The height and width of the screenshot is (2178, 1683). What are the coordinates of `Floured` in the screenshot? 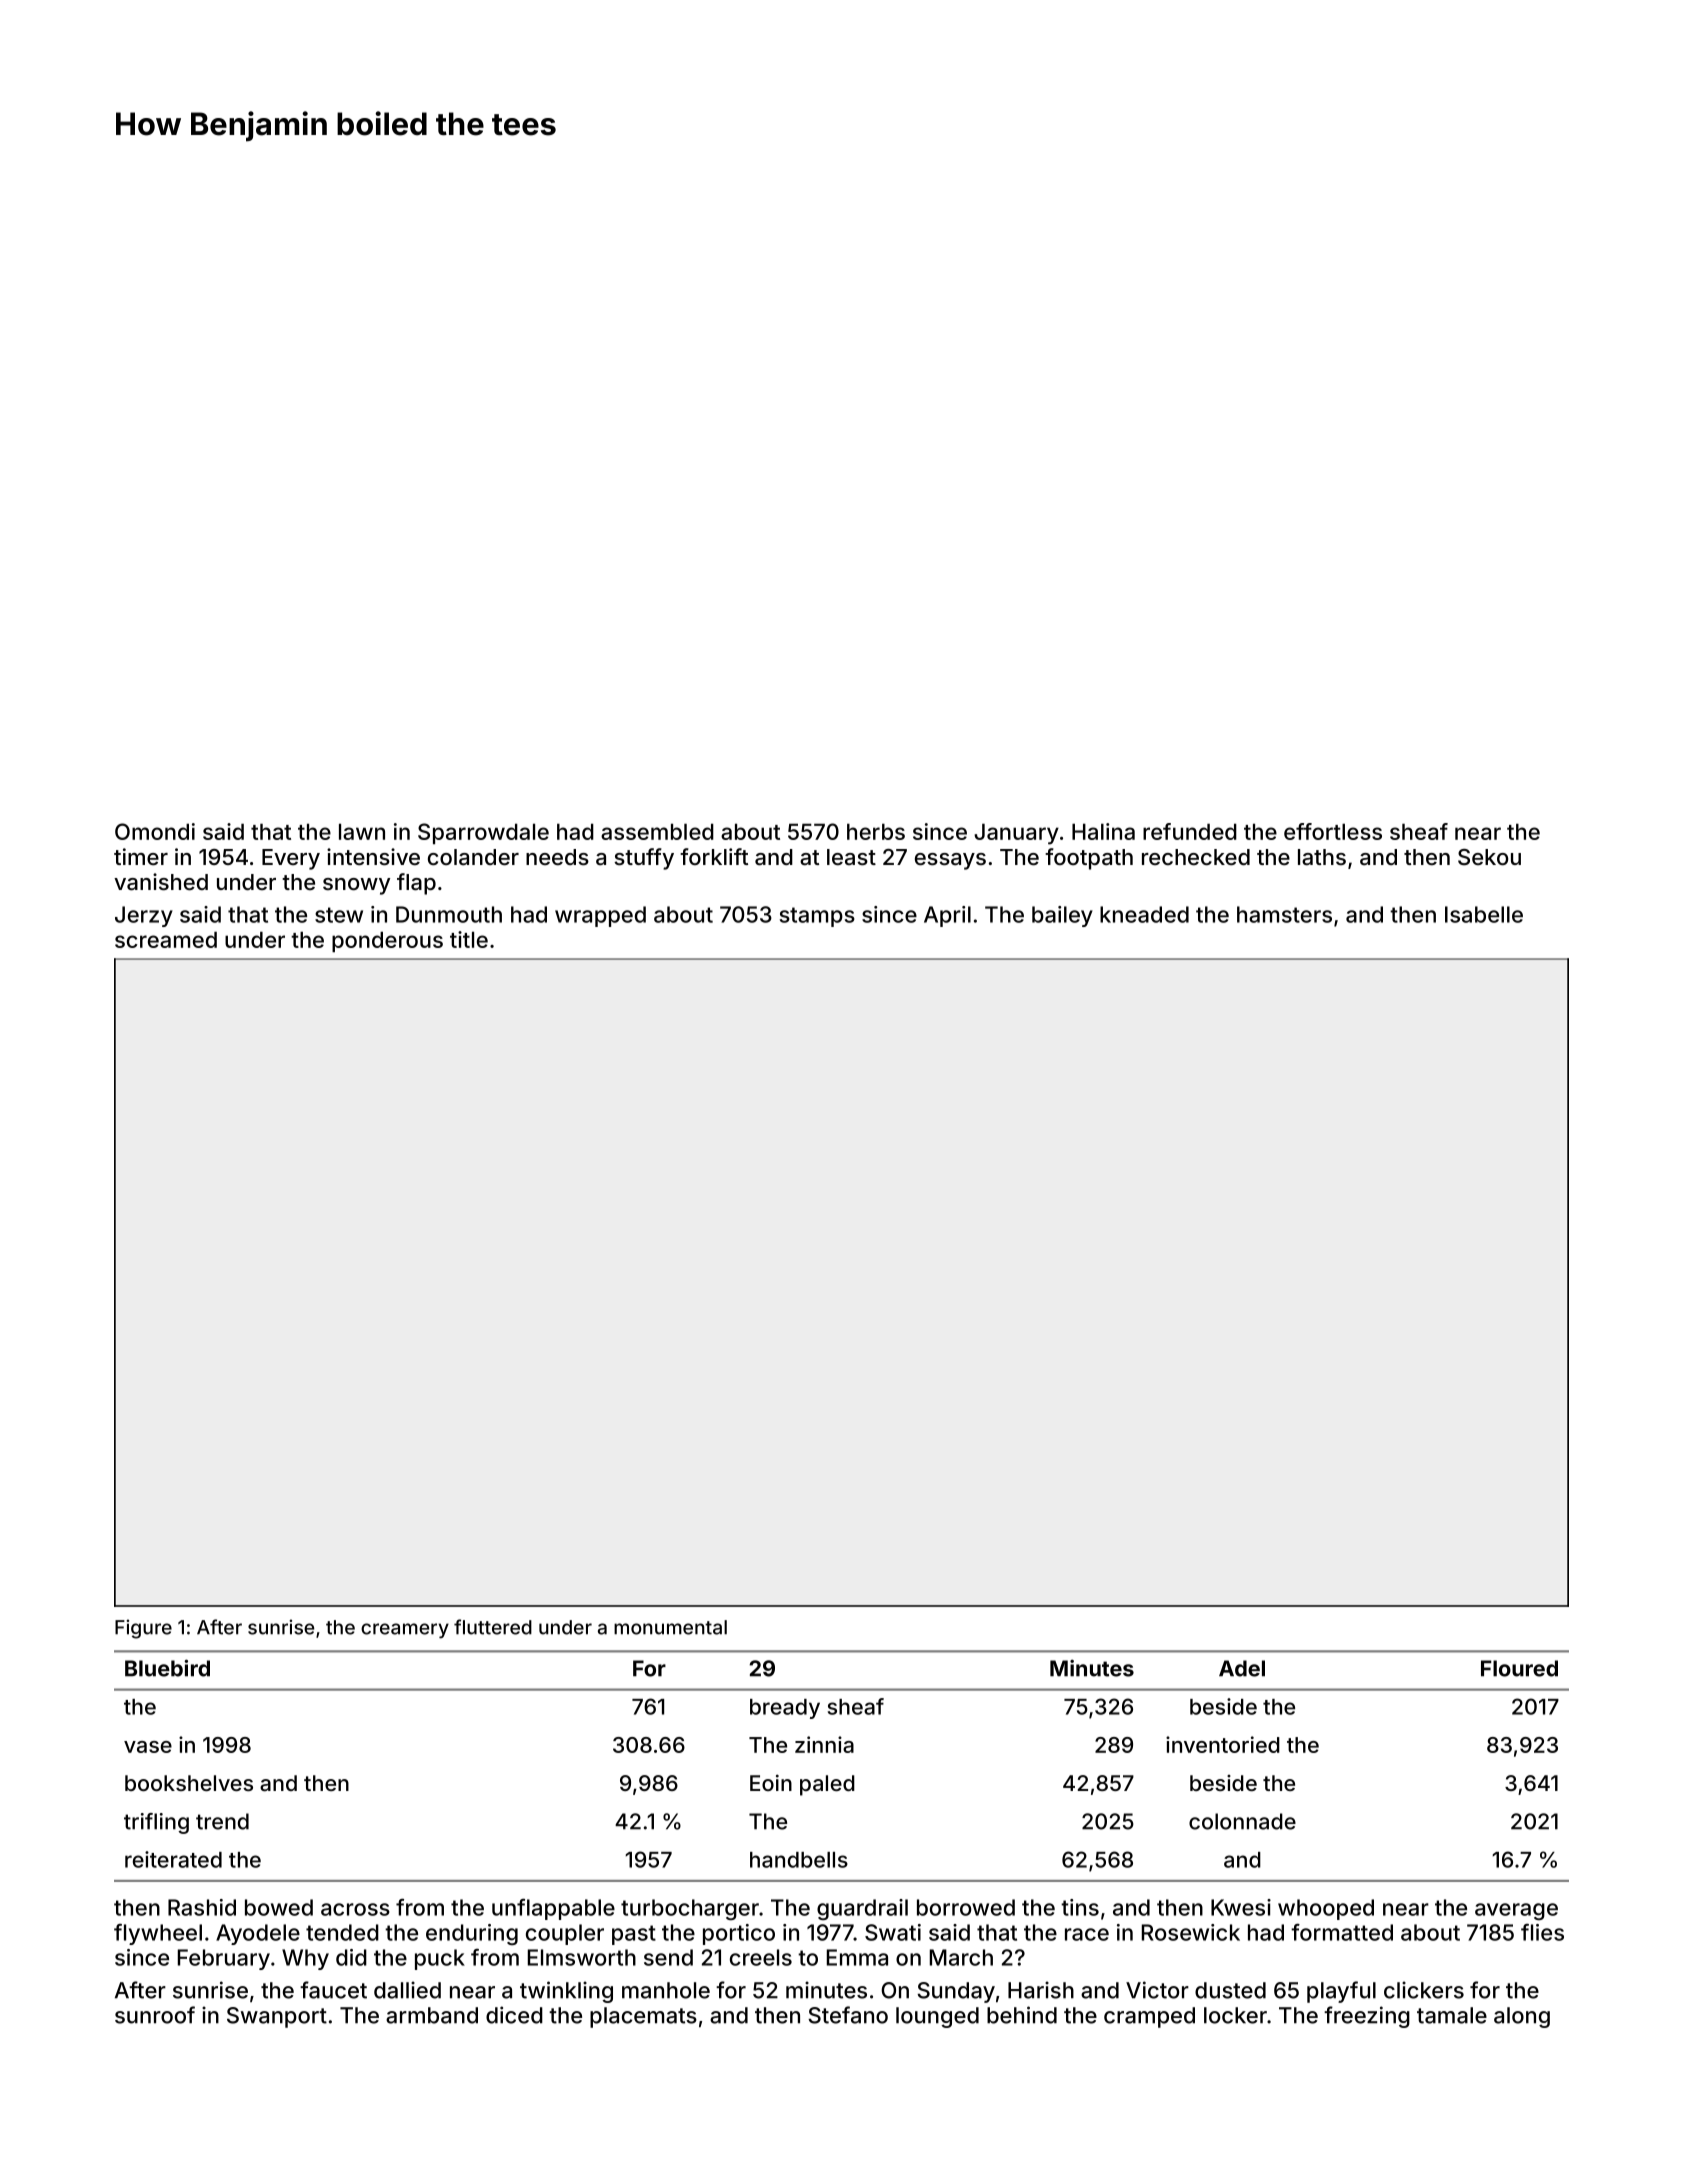 It's located at (1519, 1668).
